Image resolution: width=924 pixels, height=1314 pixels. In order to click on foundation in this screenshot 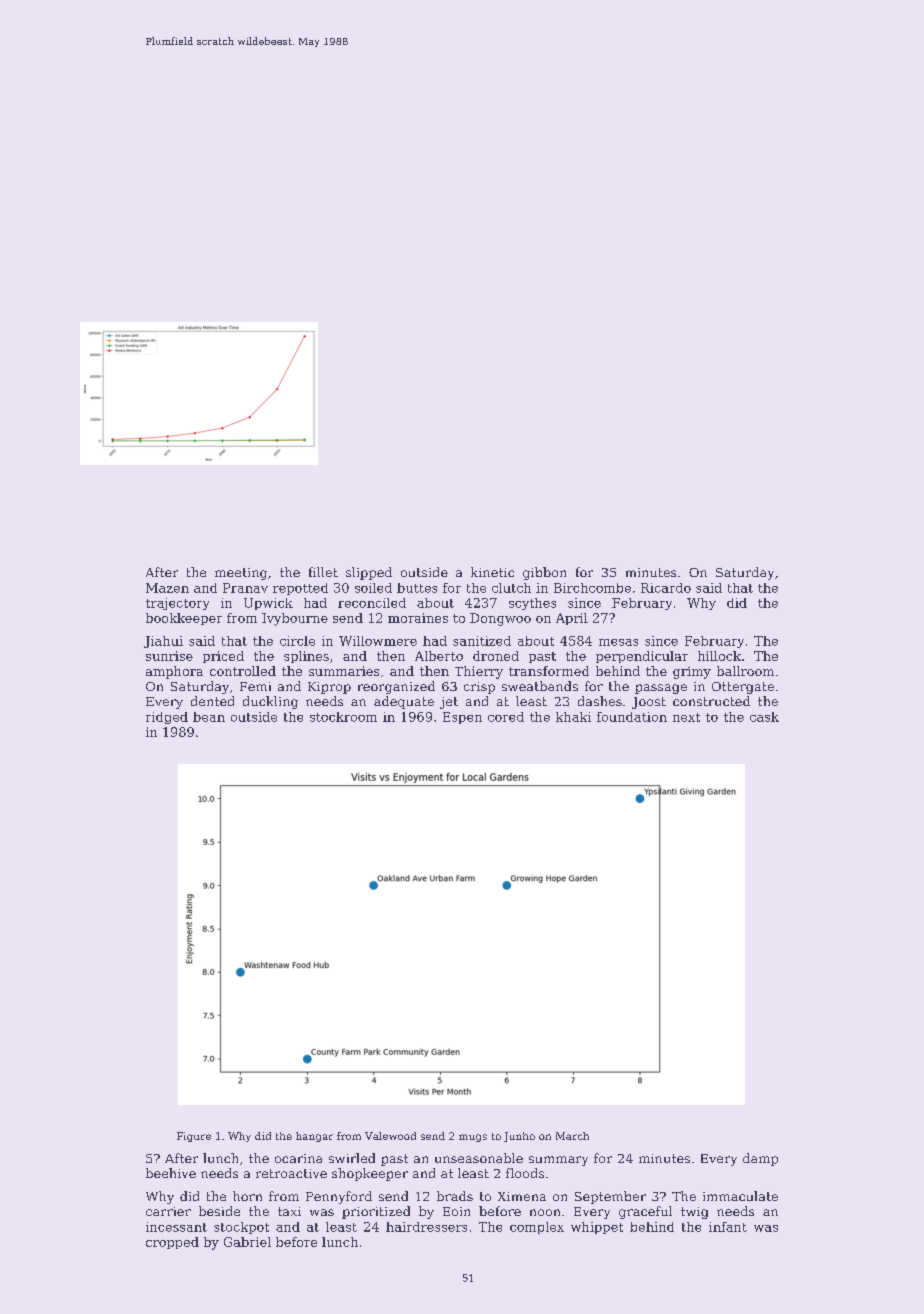, I will do `click(632, 717)`.
